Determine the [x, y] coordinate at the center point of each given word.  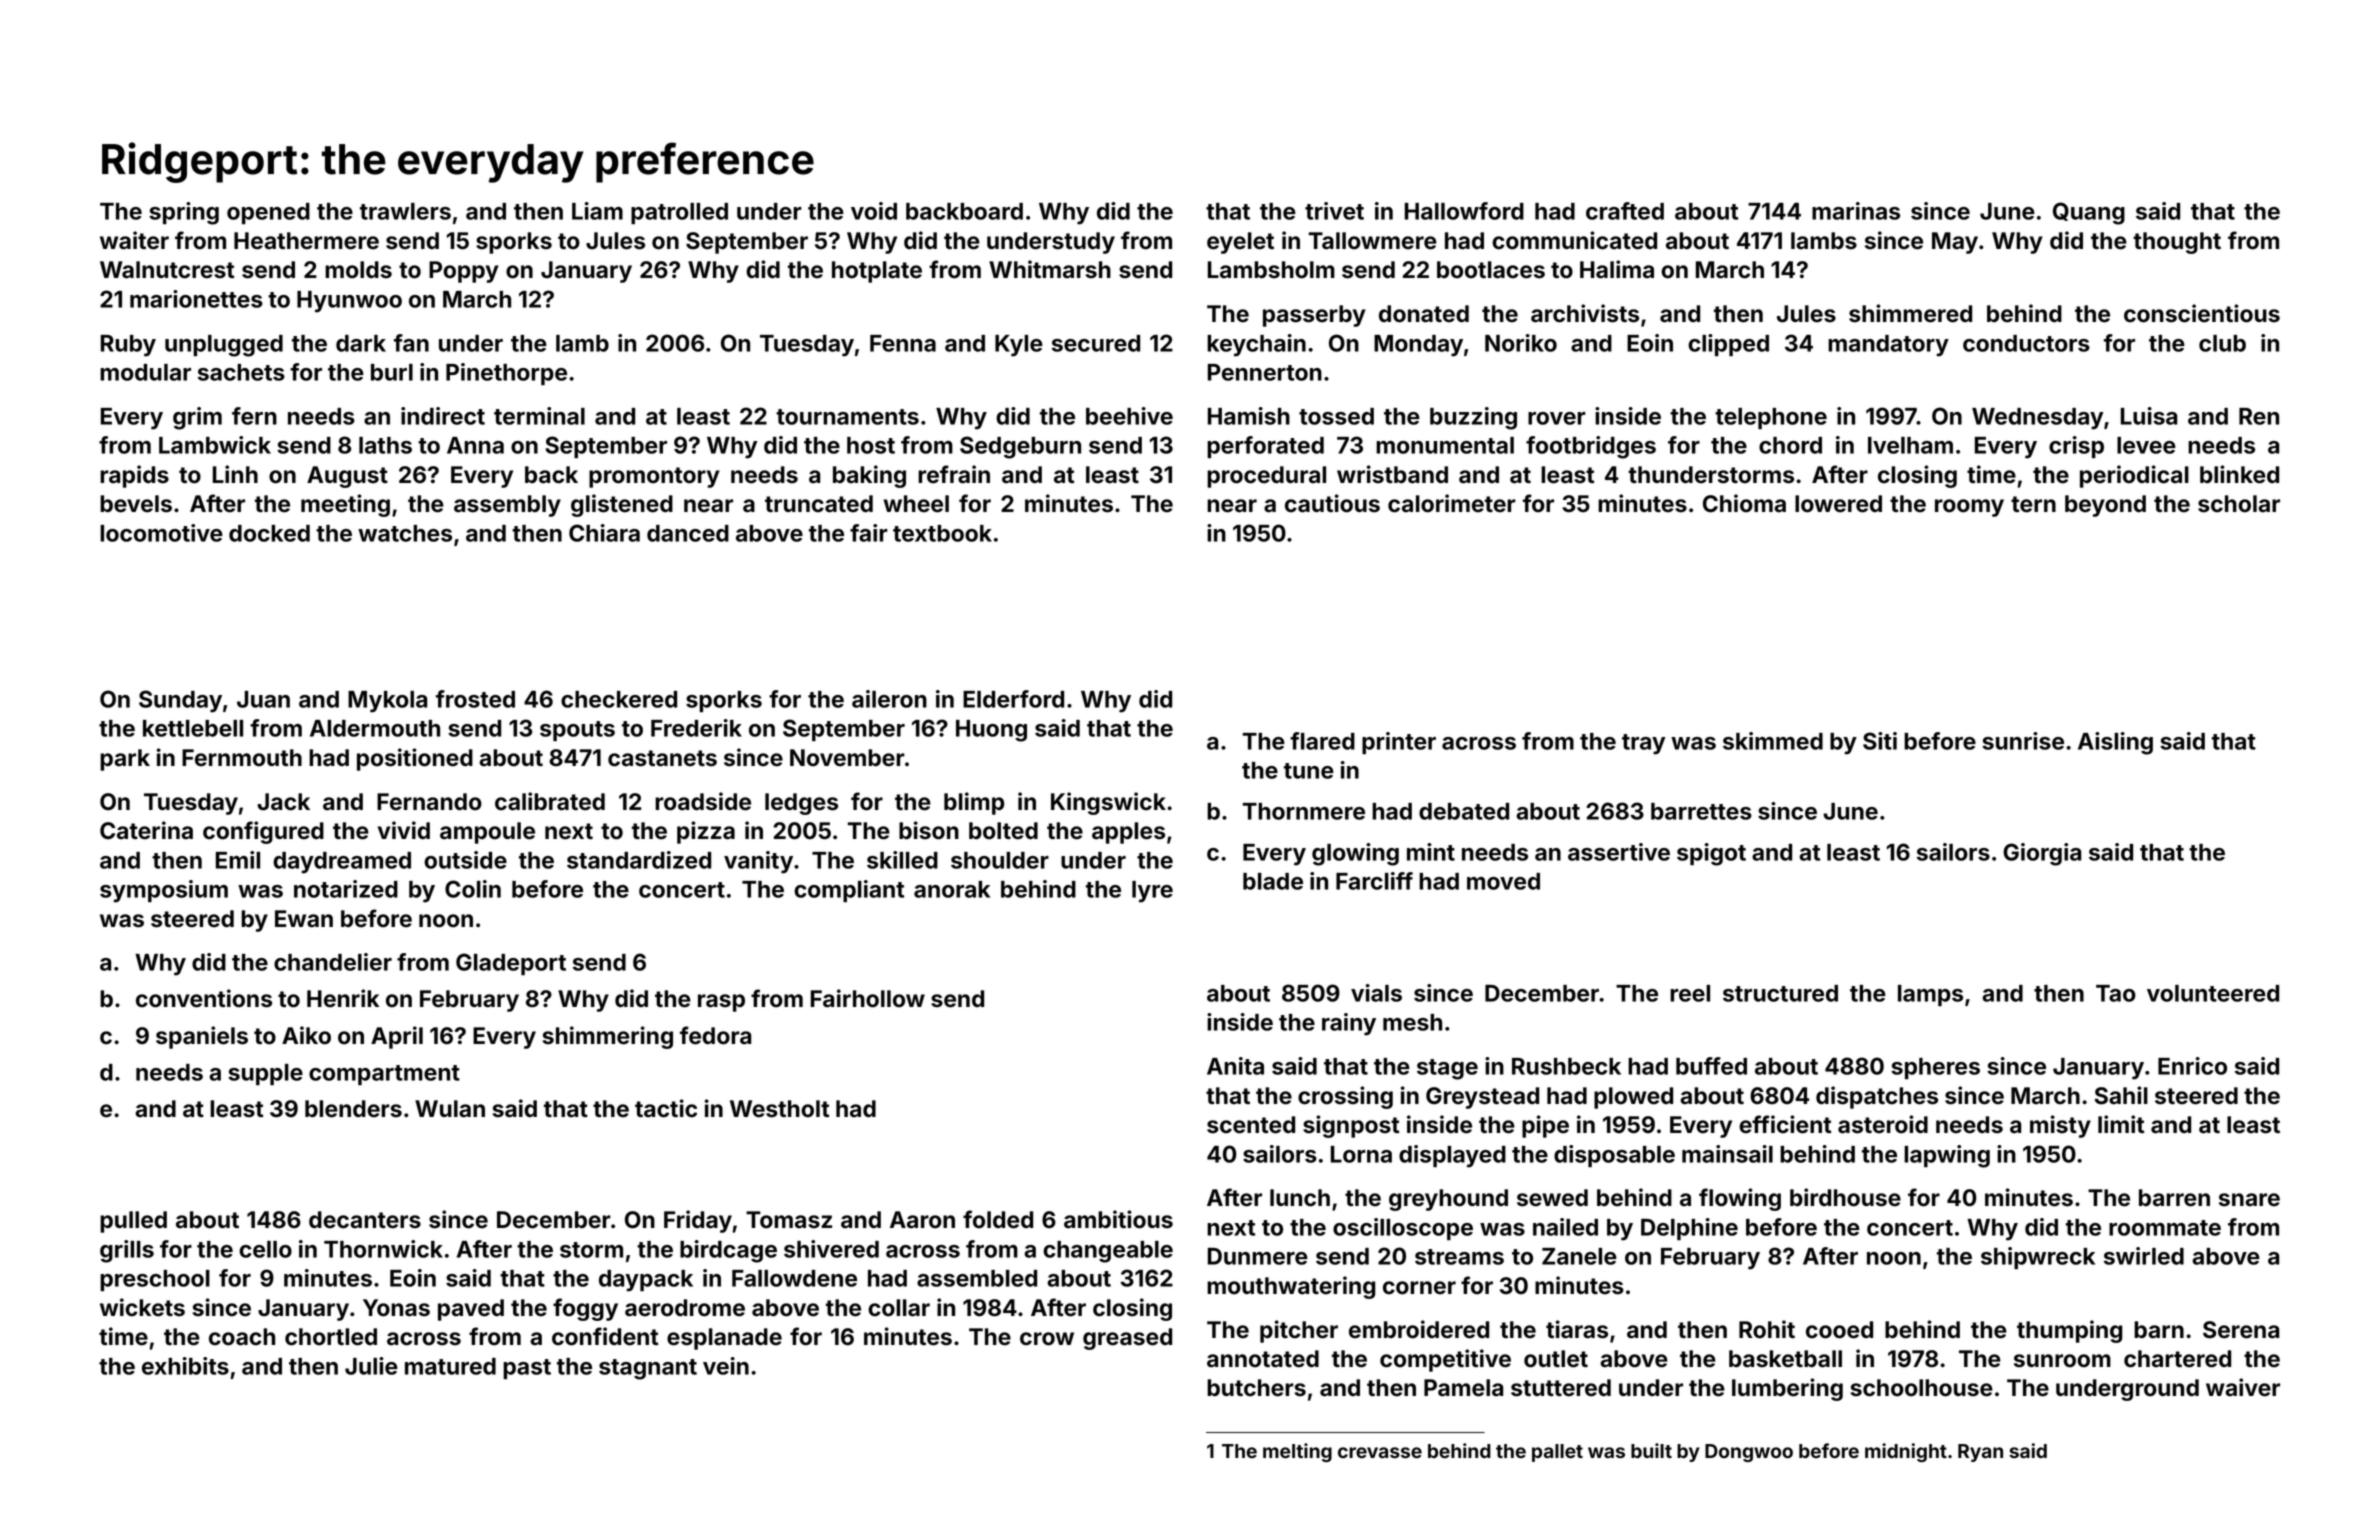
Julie [371, 1366]
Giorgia [2042, 854]
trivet [1334, 211]
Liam [597, 211]
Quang [2089, 213]
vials [1376, 993]
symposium [164, 891]
